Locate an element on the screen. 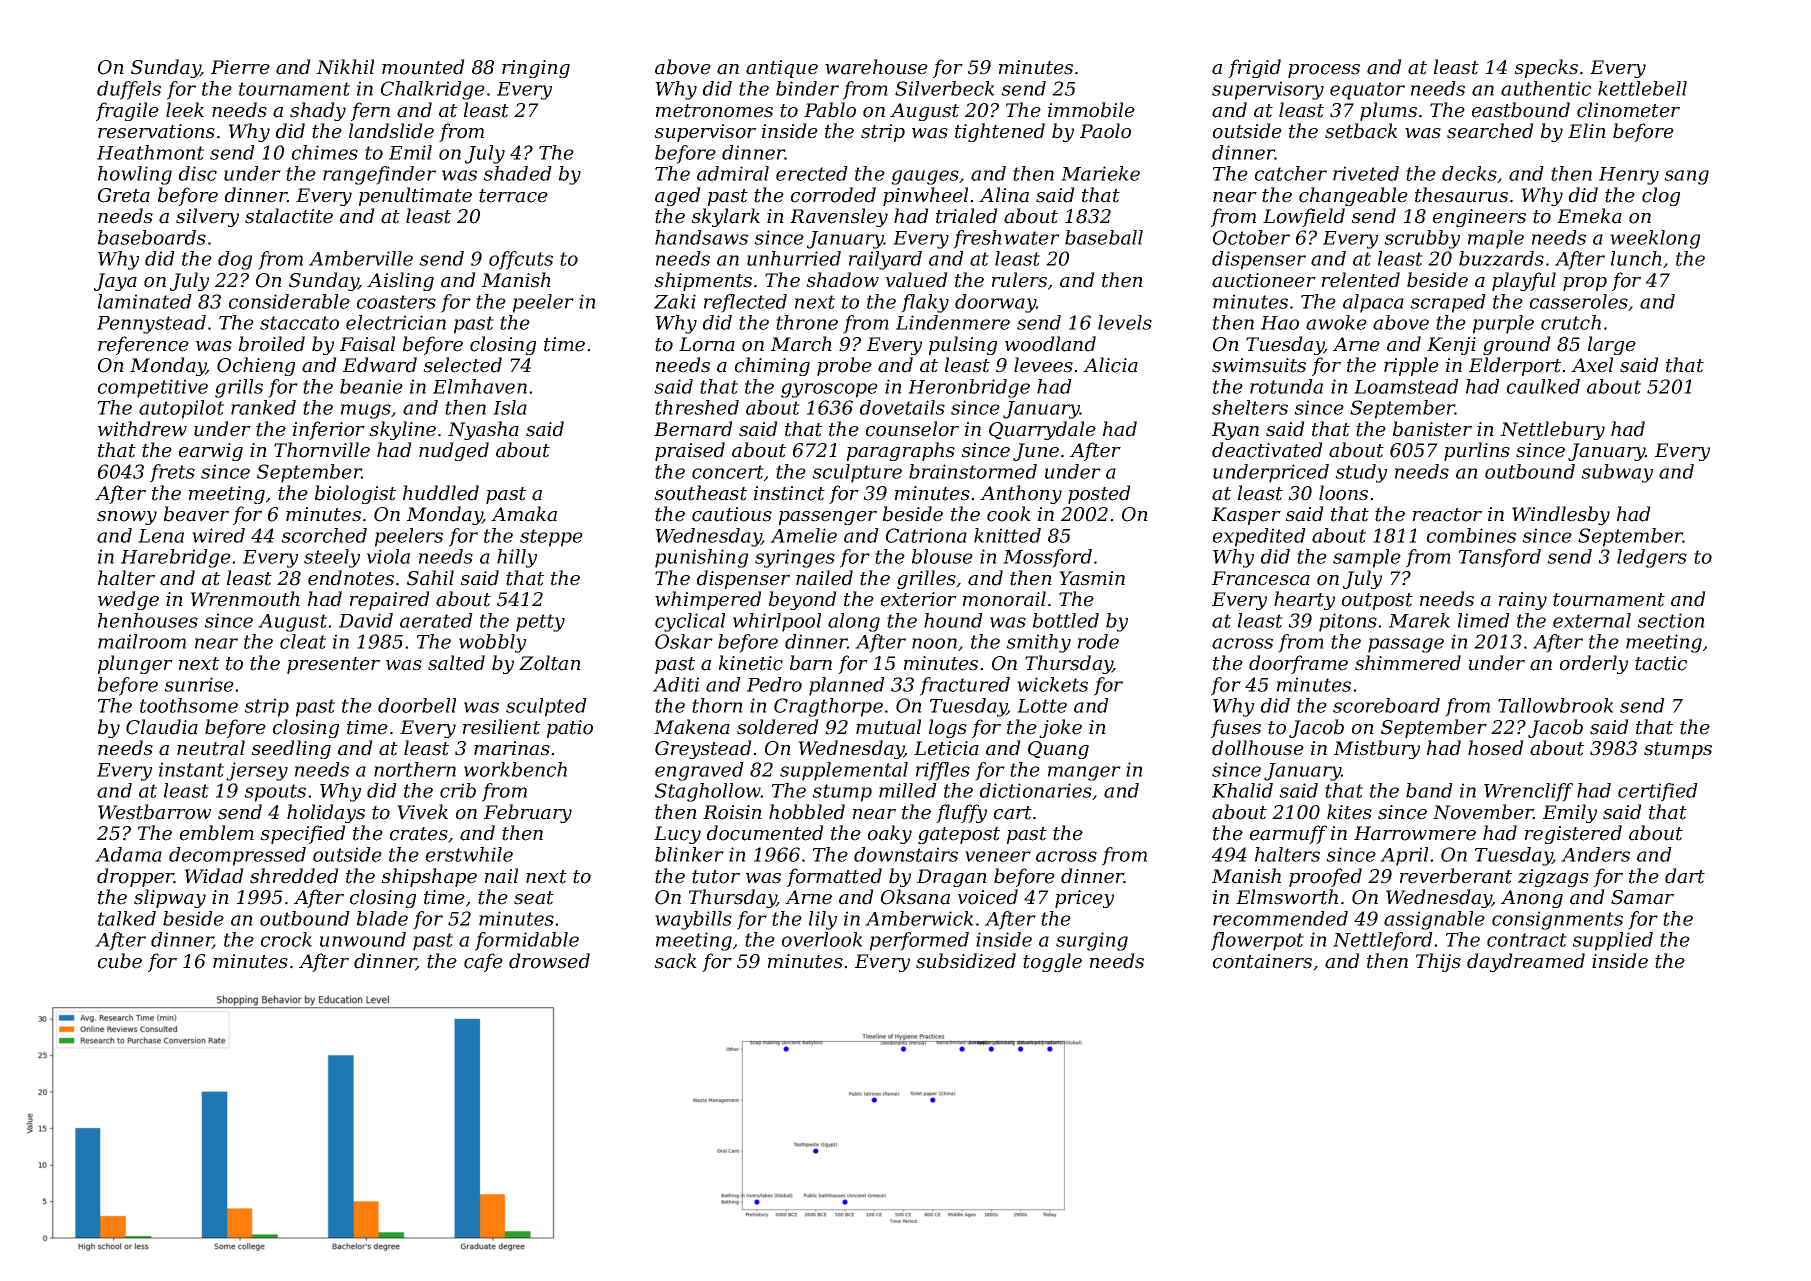 The height and width of the screenshot is (1281, 1811). inferior is located at coordinates (329, 430).
